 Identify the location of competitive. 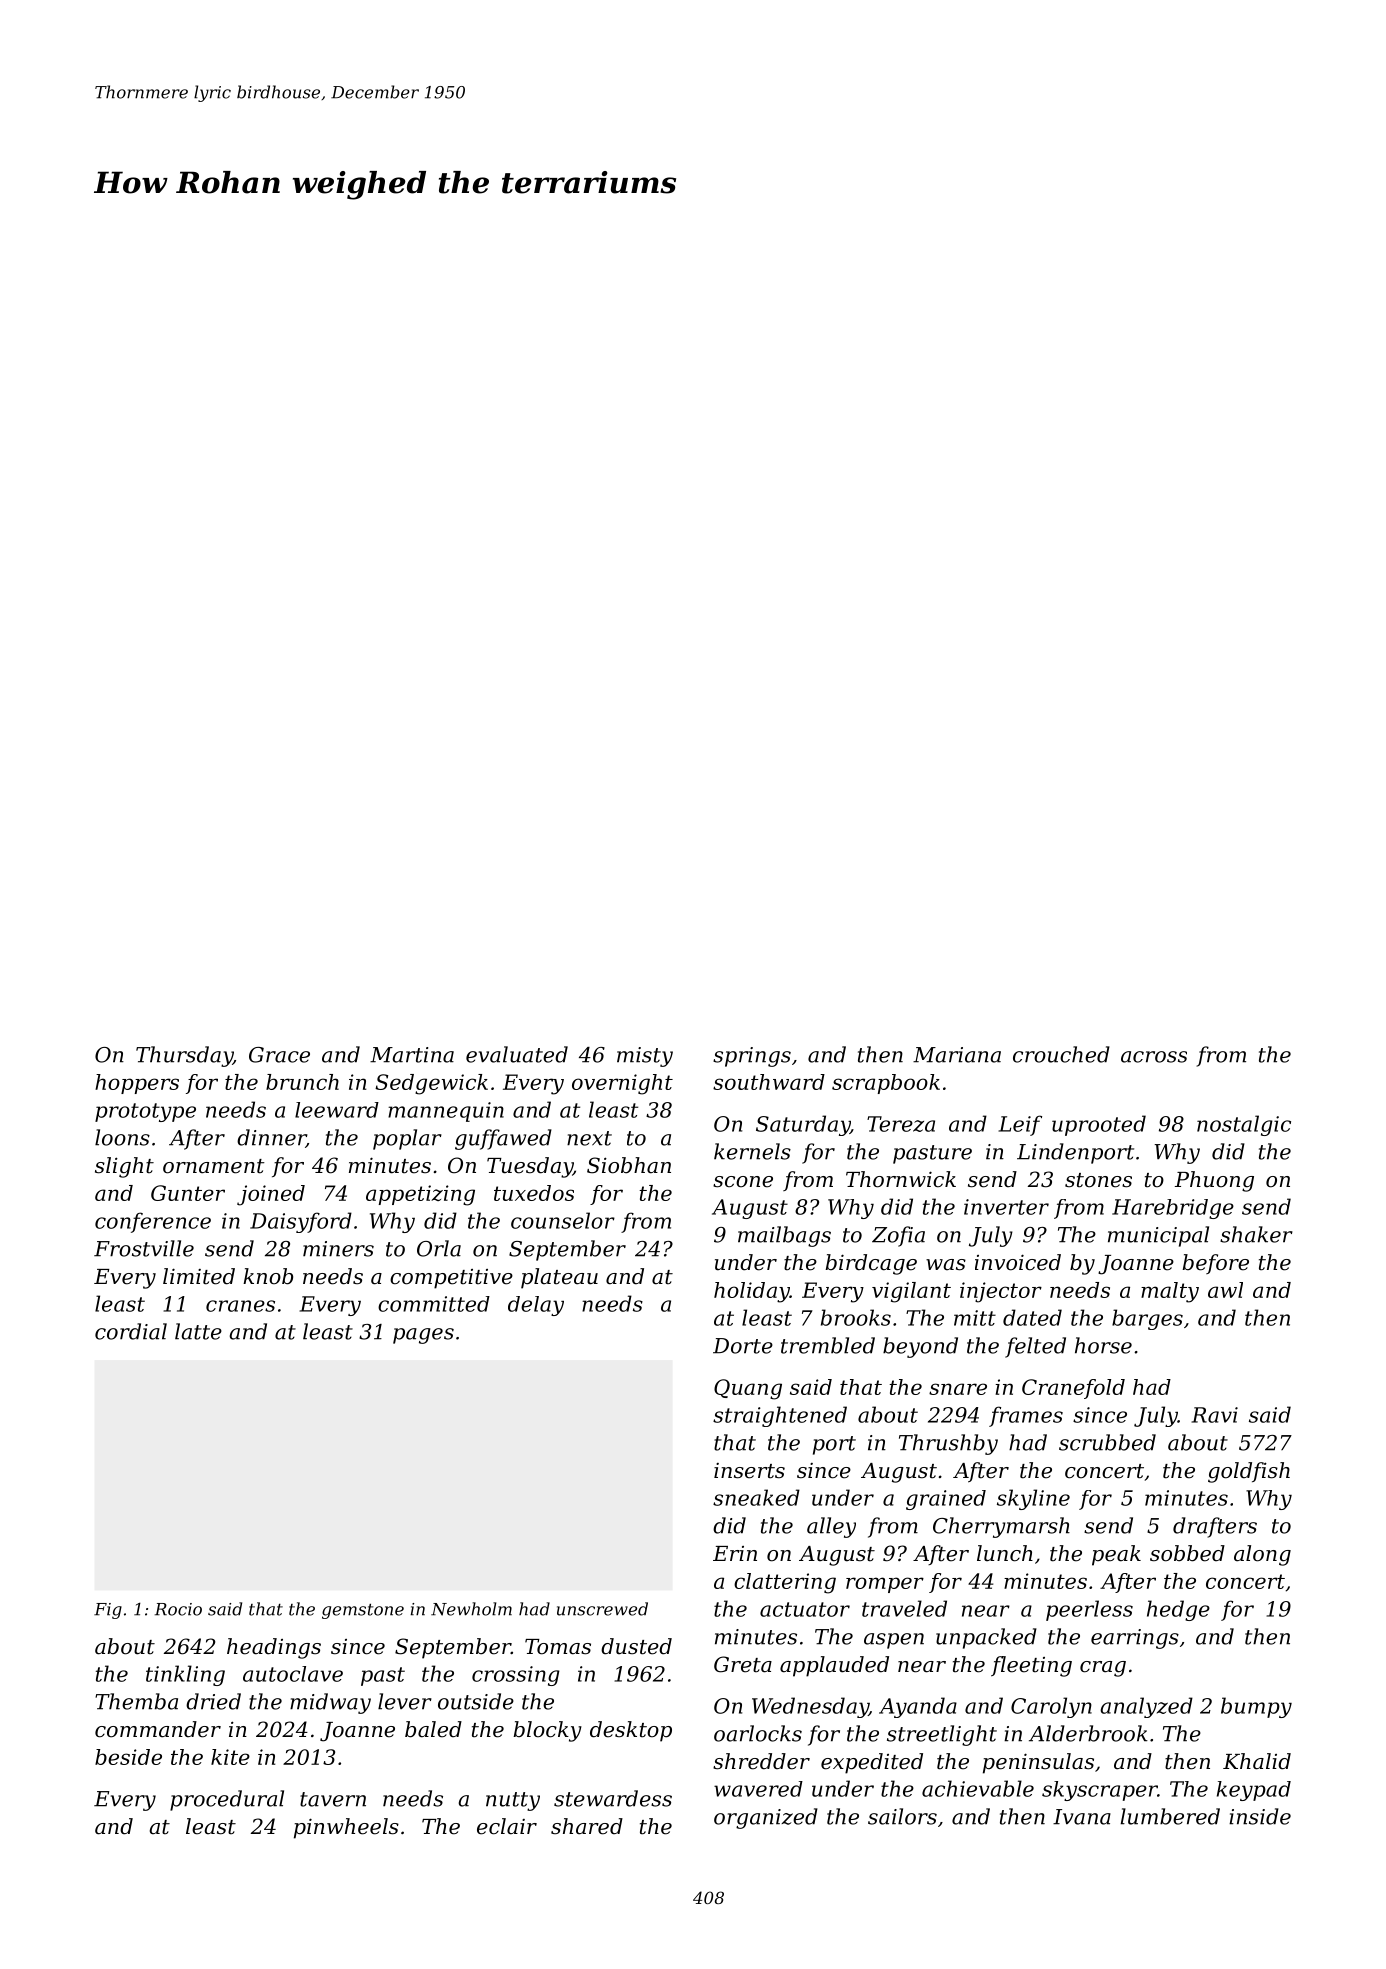
(451, 1279).
